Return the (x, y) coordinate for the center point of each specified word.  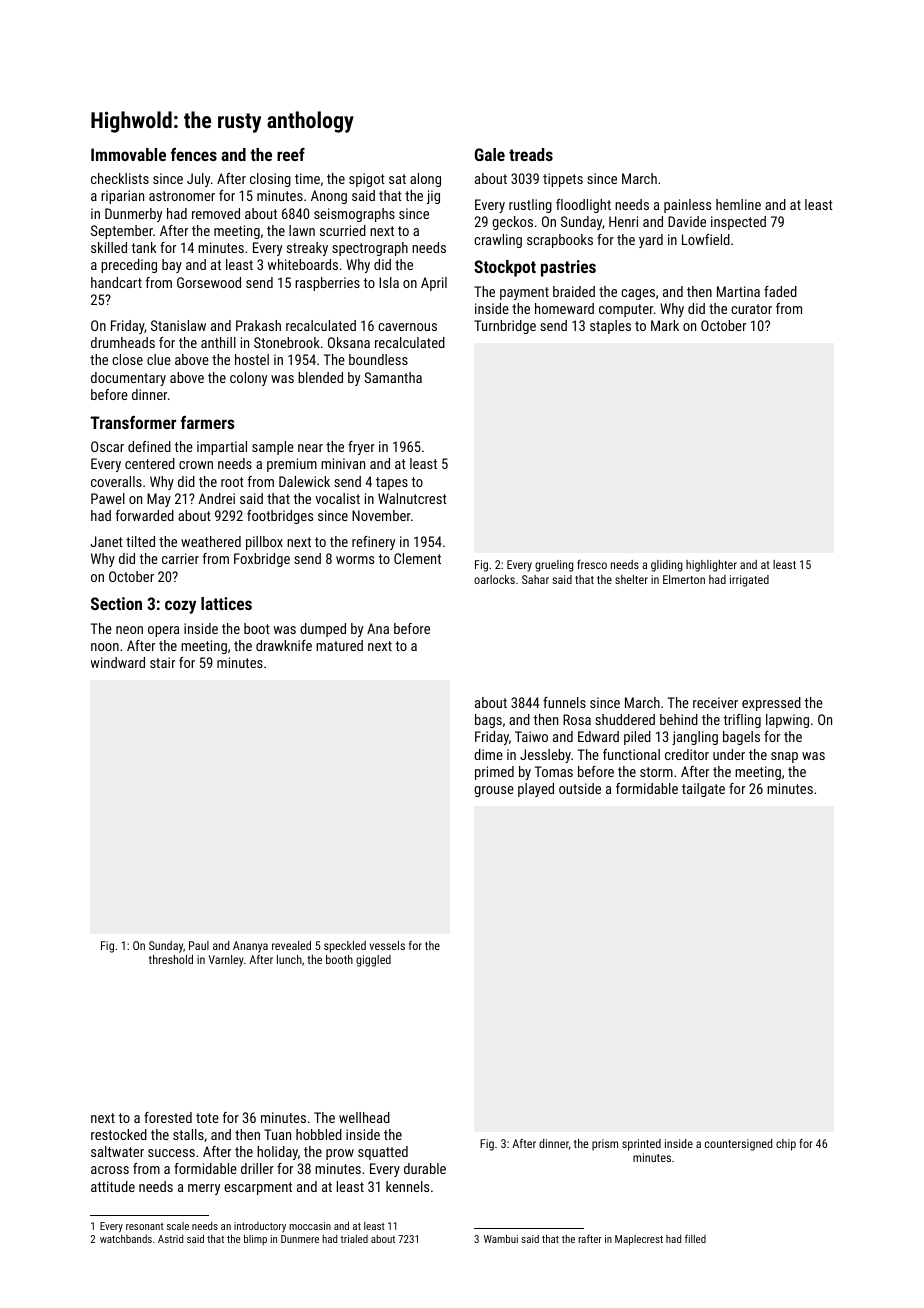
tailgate (703, 790)
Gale (490, 154)
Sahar (535, 579)
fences (194, 154)
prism (605, 1145)
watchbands (126, 1239)
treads (531, 154)
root (232, 482)
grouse (494, 791)
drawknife (284, 645)
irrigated (749, 581)
